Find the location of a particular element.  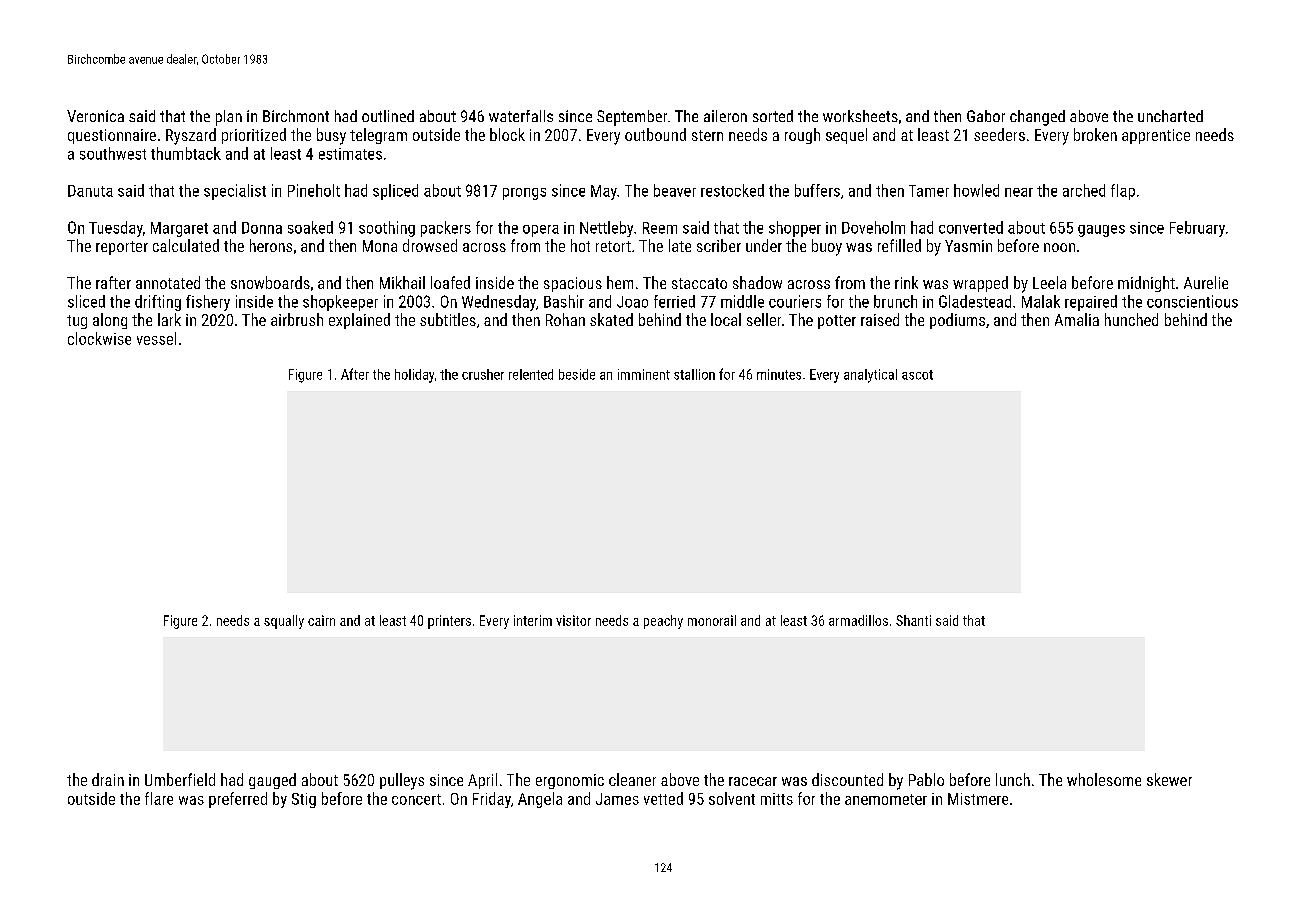

squally is located at coordinates (284, 622).
